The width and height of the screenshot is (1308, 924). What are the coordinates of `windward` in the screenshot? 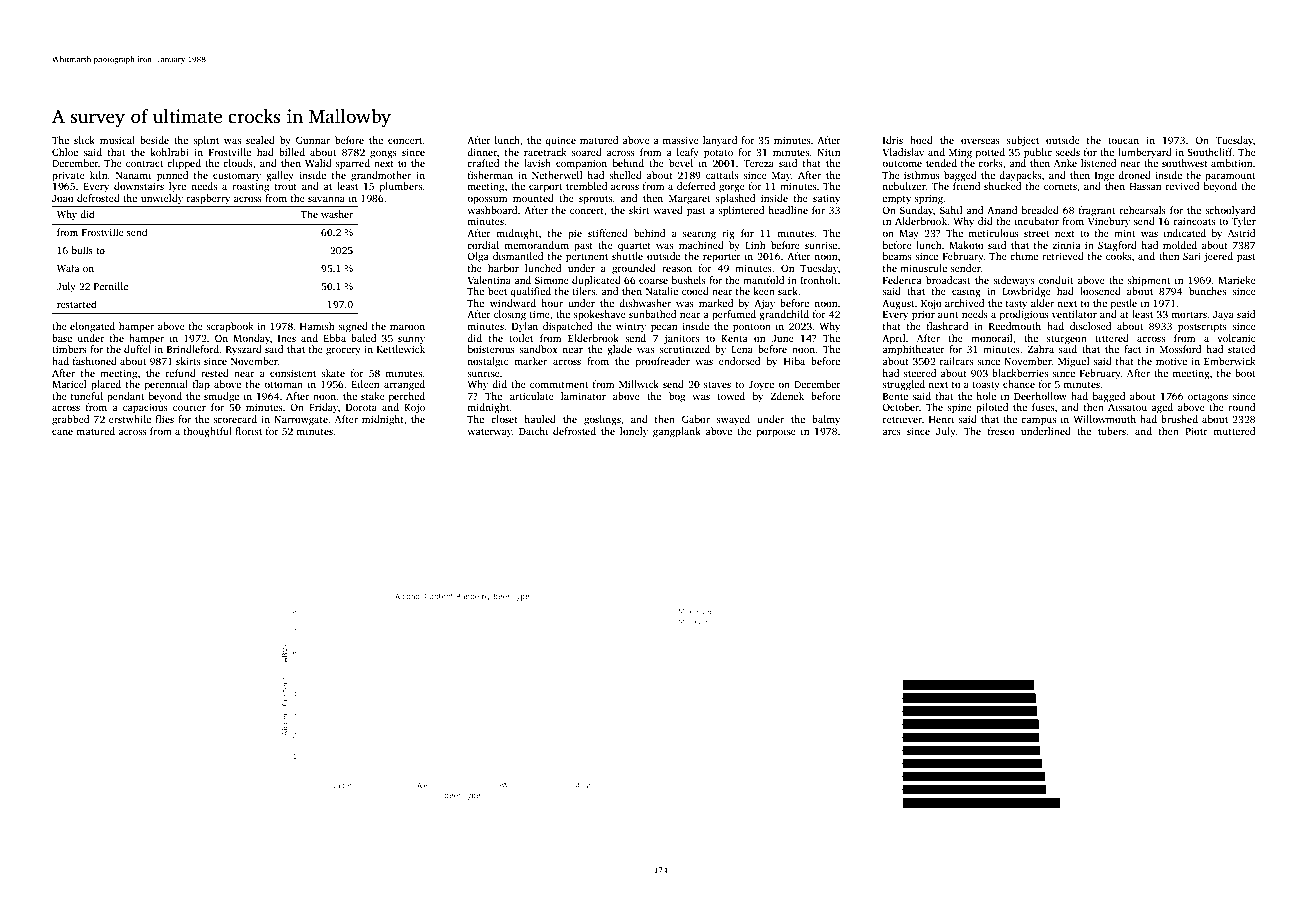 It's located at (513, 303).
